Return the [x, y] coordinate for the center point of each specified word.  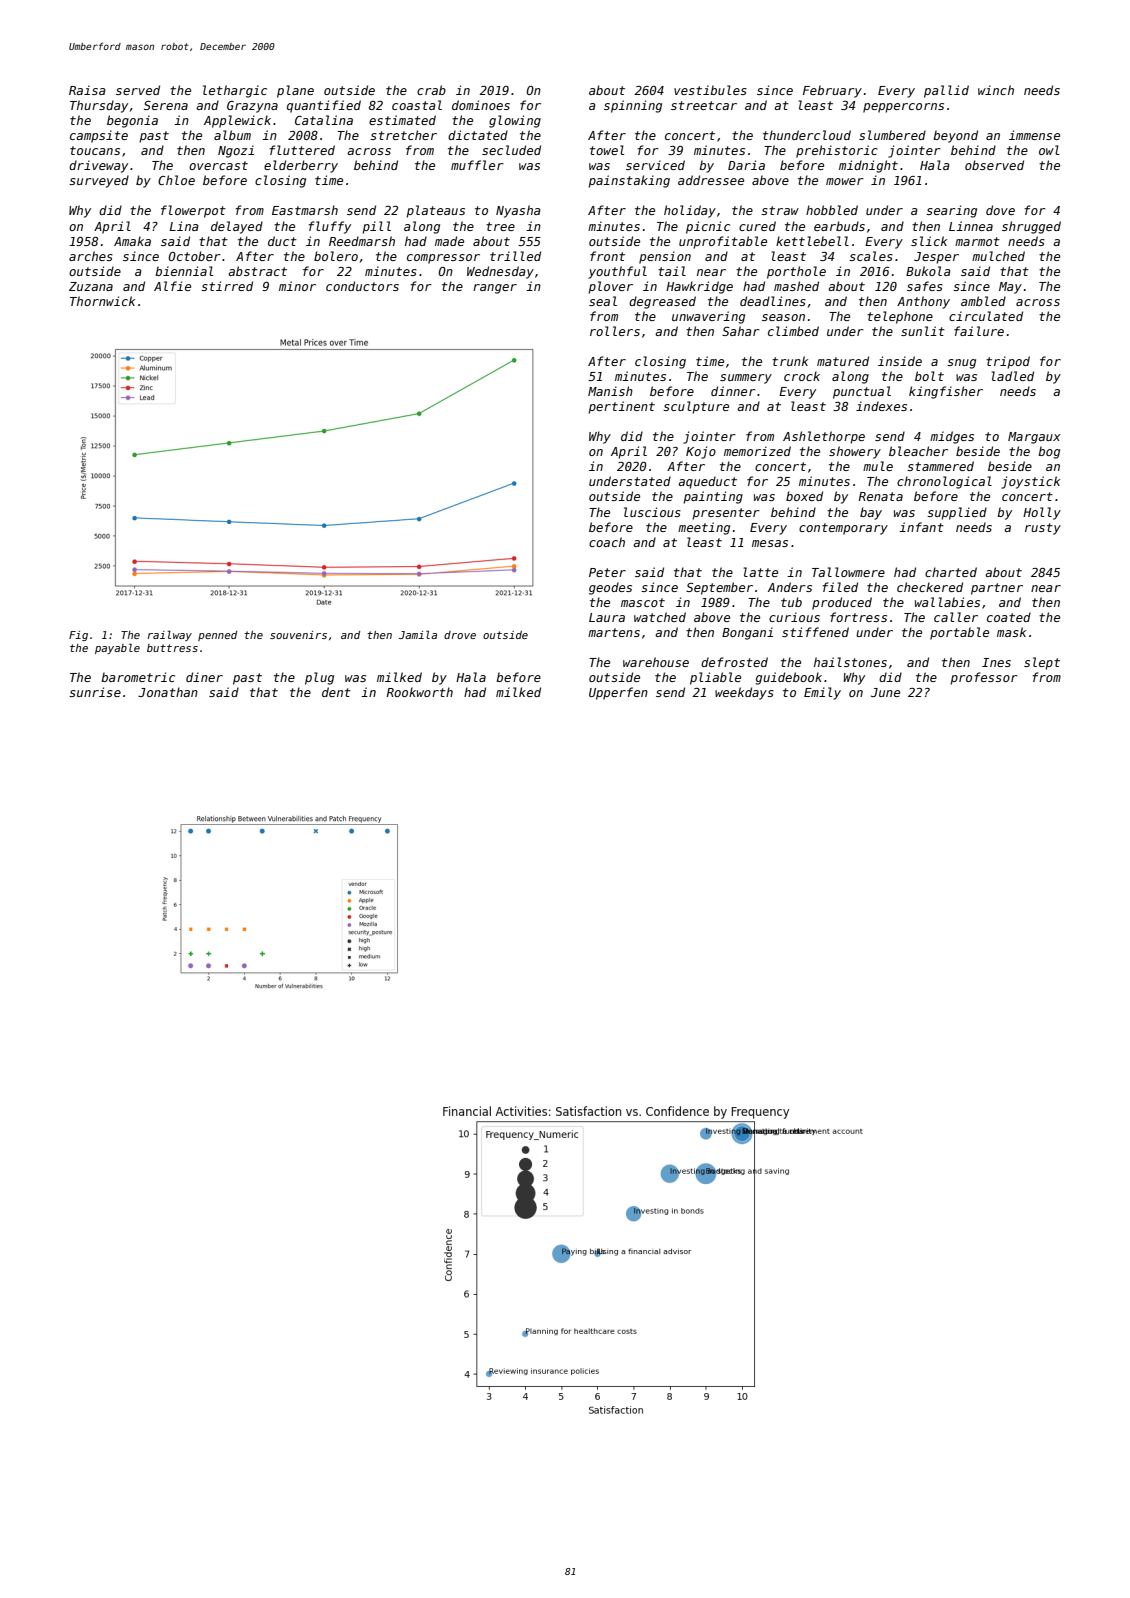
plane [295, 91]
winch [996, 90]
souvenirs [298, 635]
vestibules [710, 90]
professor [984, 678]
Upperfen [618, 693]
